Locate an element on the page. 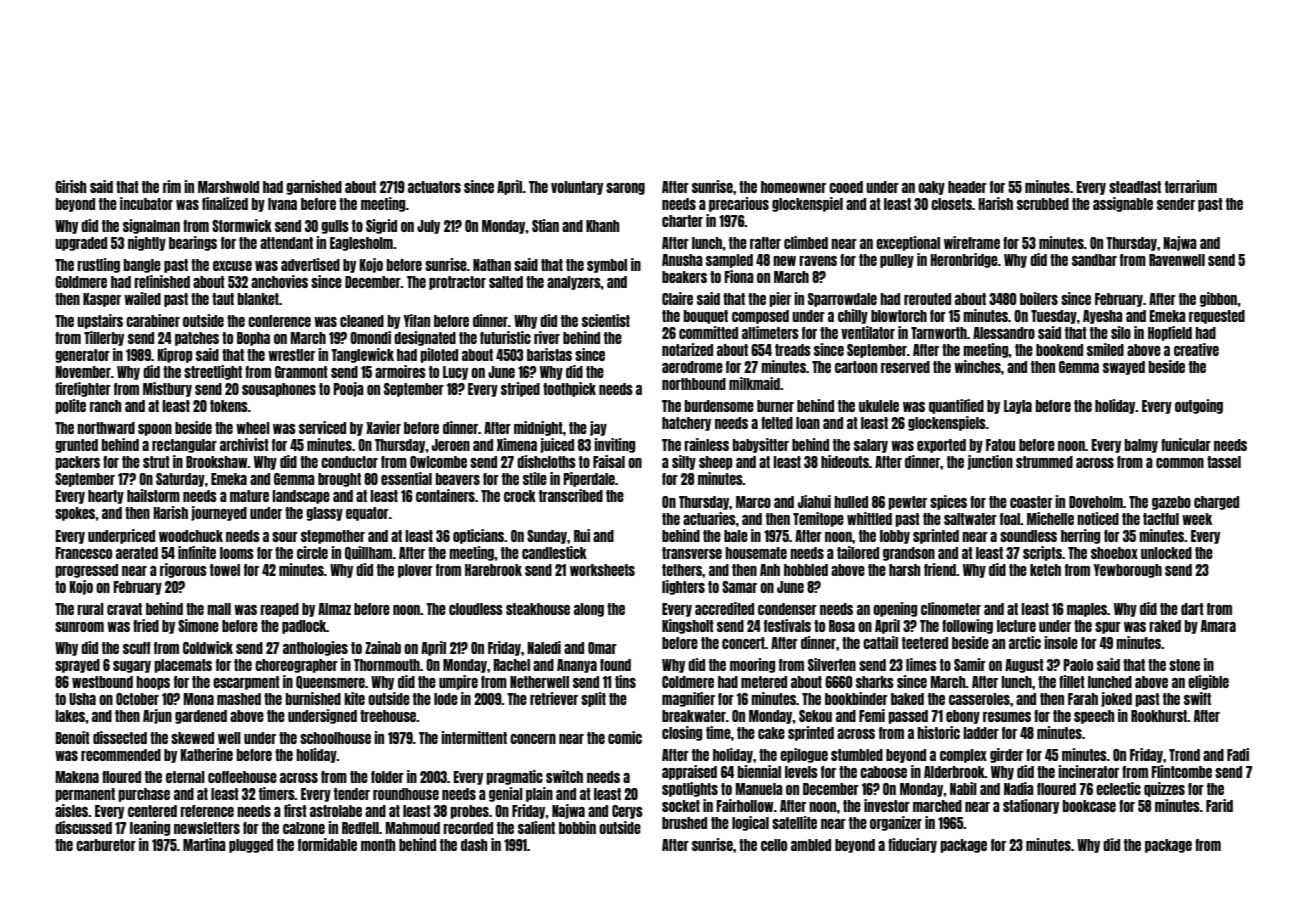 The width and height of the image is (1308, 924). rectangular is located at coordinates (184, 446).
